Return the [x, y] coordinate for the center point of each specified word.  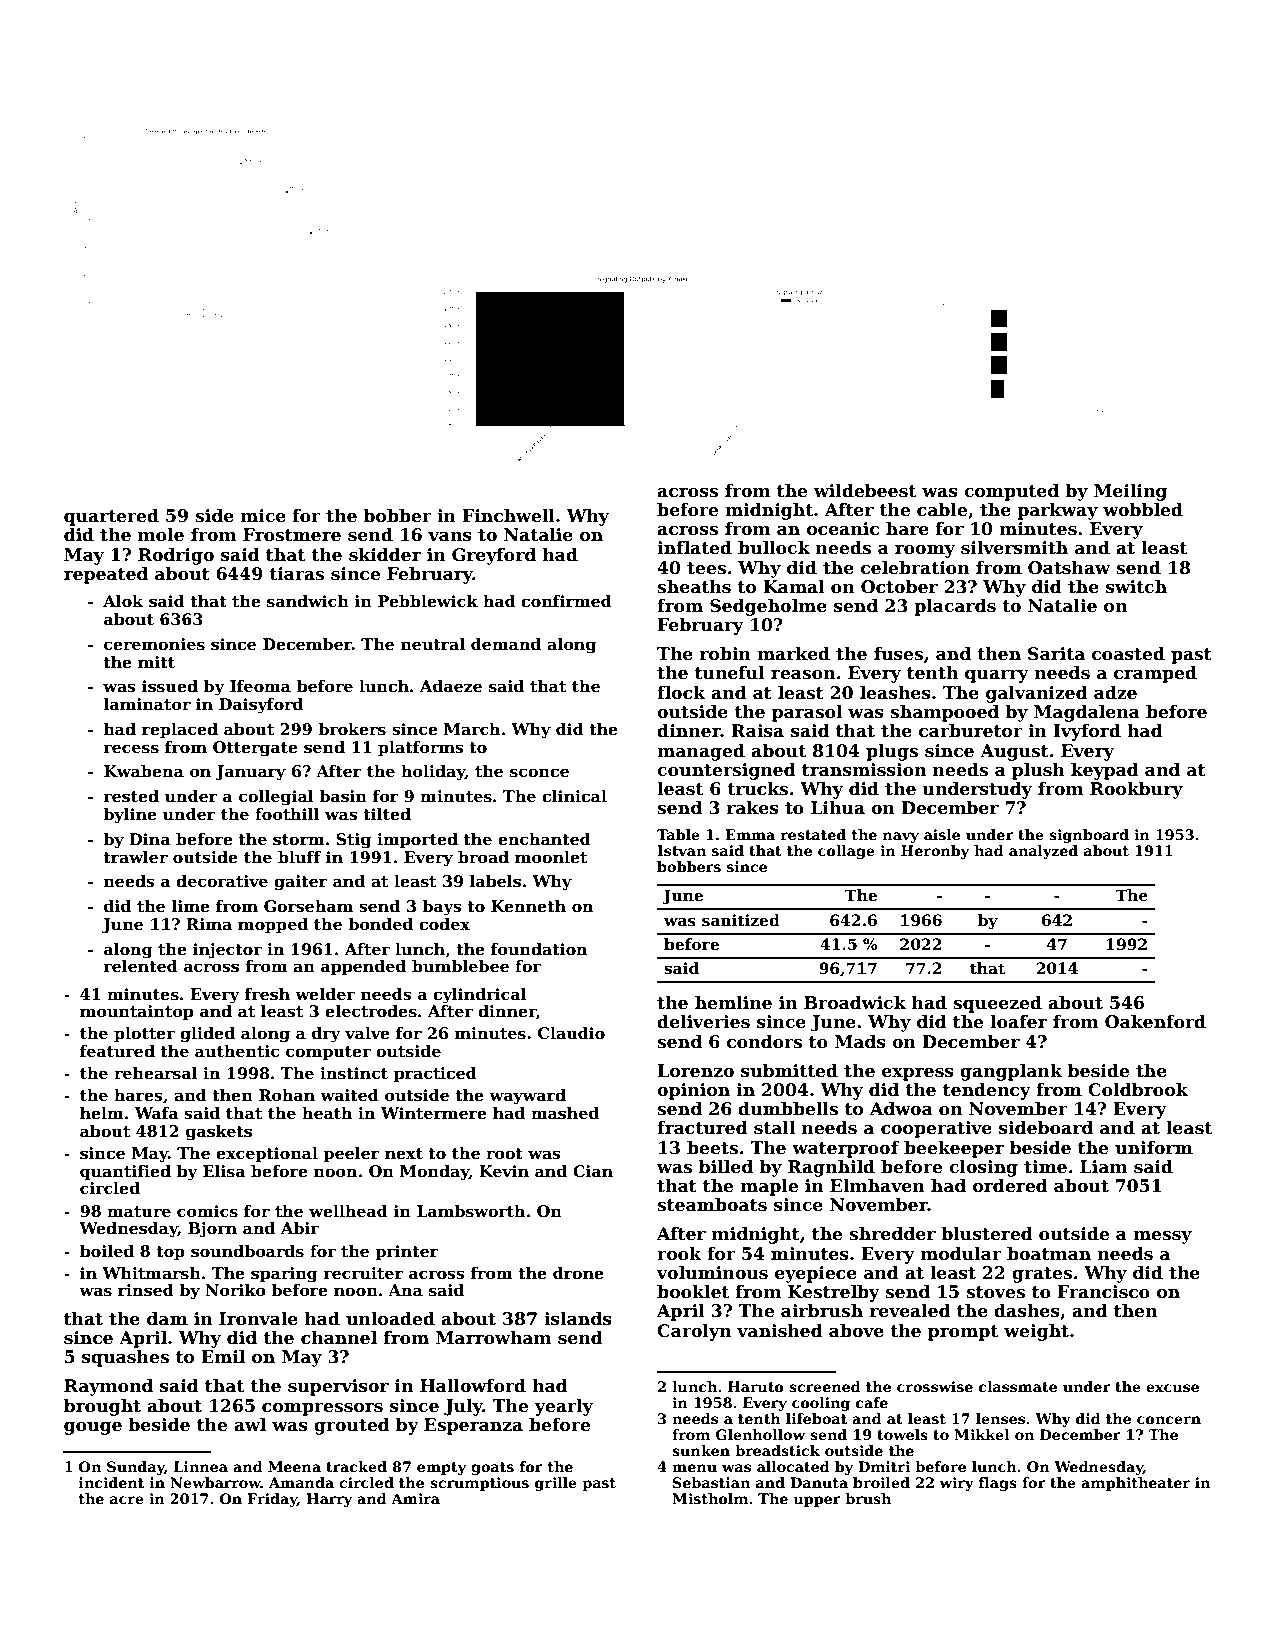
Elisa [224, 1171]
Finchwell [508, 516]
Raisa [757, 731]
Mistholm [710, 1498]
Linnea [201, 1466]
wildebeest [865, 491]
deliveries [703, 1022]
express [918, 1074]
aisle [942, 834]
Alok [123, 601]
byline [130, 816]
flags [998, 1484]
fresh [267, 994]
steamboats [712, 1205]
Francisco [1103, 1292]
